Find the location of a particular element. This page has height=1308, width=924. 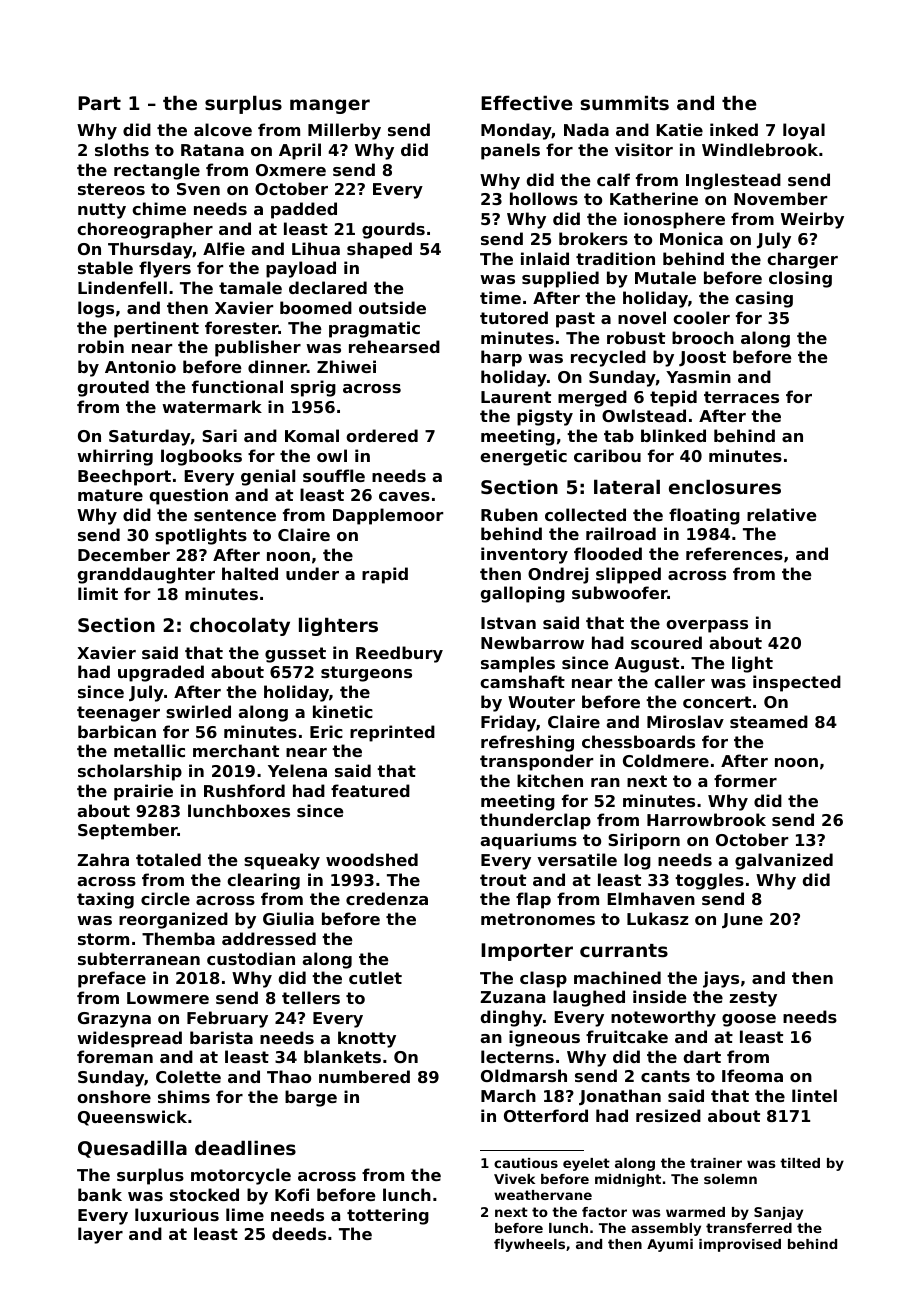

deeds is located at coordinates (299, 1233).
